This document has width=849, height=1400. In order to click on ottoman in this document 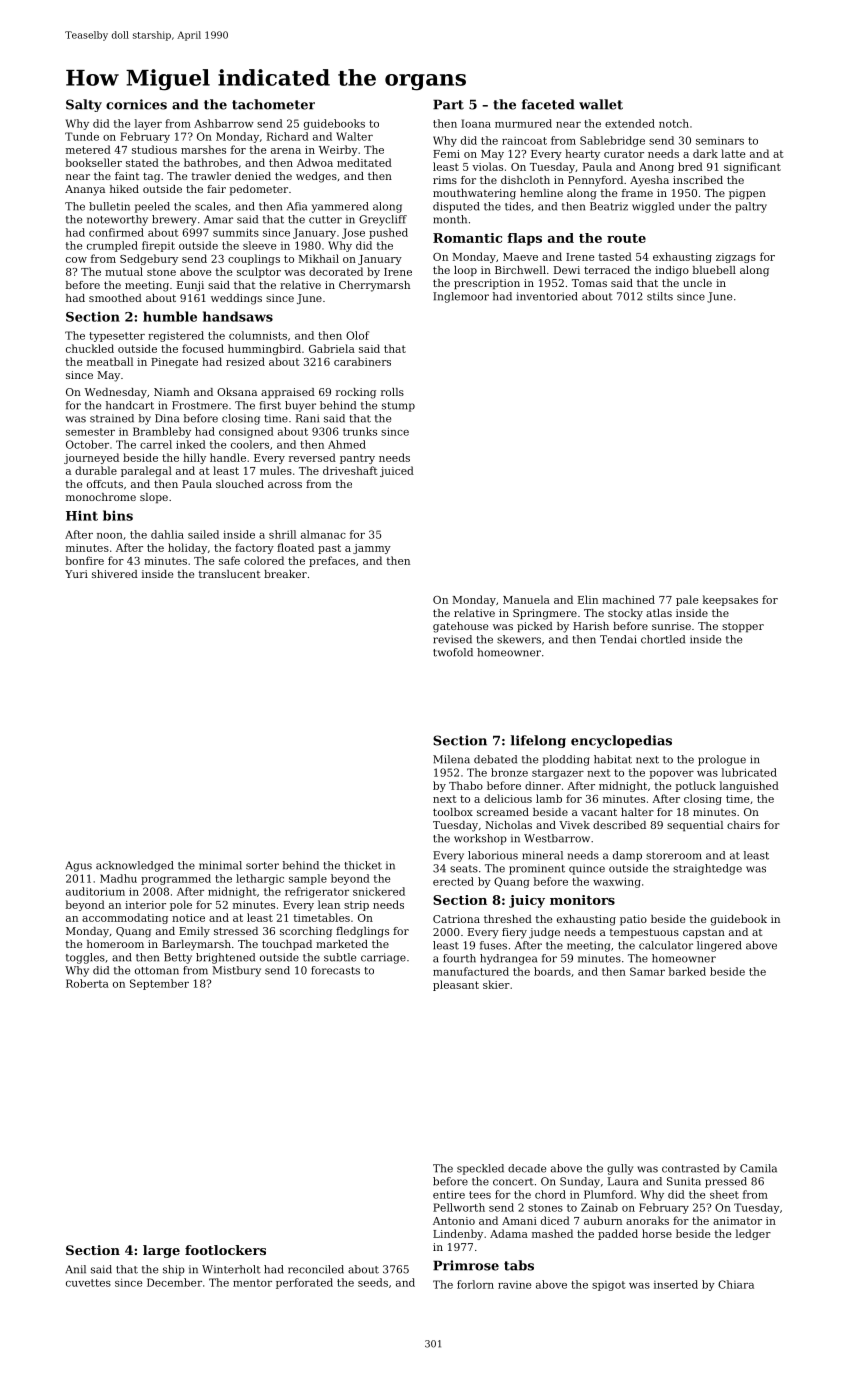, I will do `click(157, 971)`.
